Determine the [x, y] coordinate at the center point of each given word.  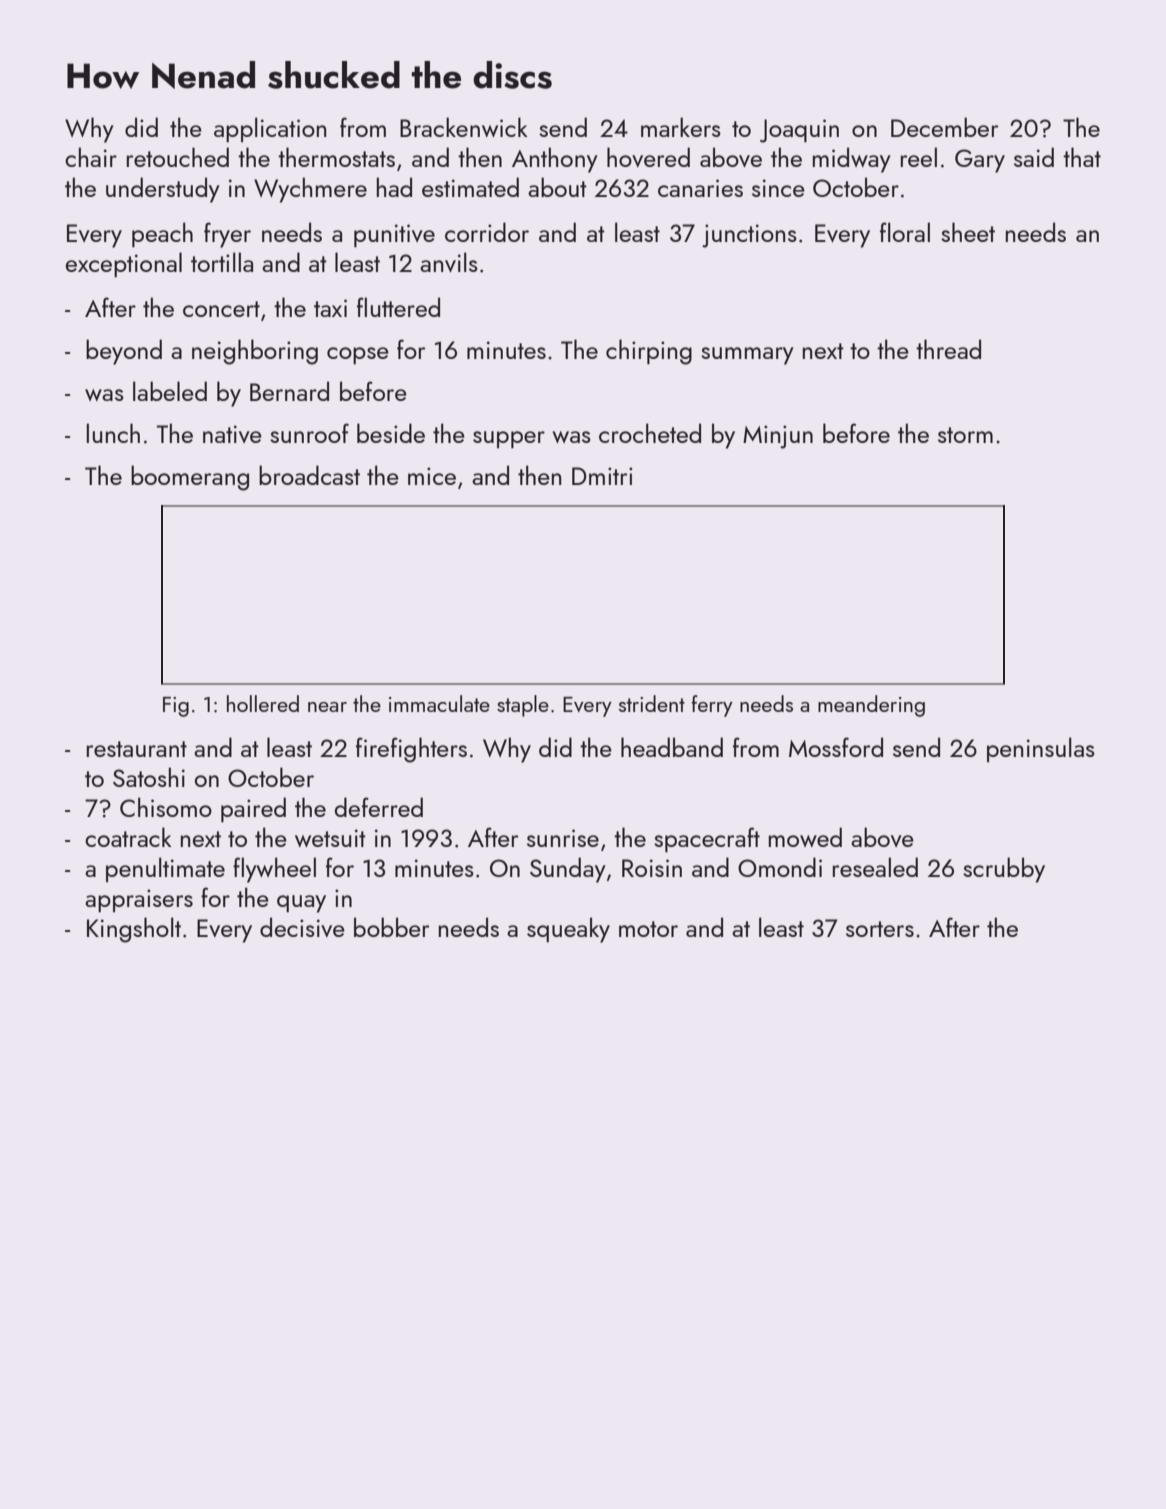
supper [509, 439]
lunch [113, 433]
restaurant [137, 749]
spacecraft [707, 839]
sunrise [563, 838]
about [557, 187]
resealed [875, 867]
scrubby [1004, 870]
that [1082, 157]
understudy [163, 190]
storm [965, 435]
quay [301, 904]
